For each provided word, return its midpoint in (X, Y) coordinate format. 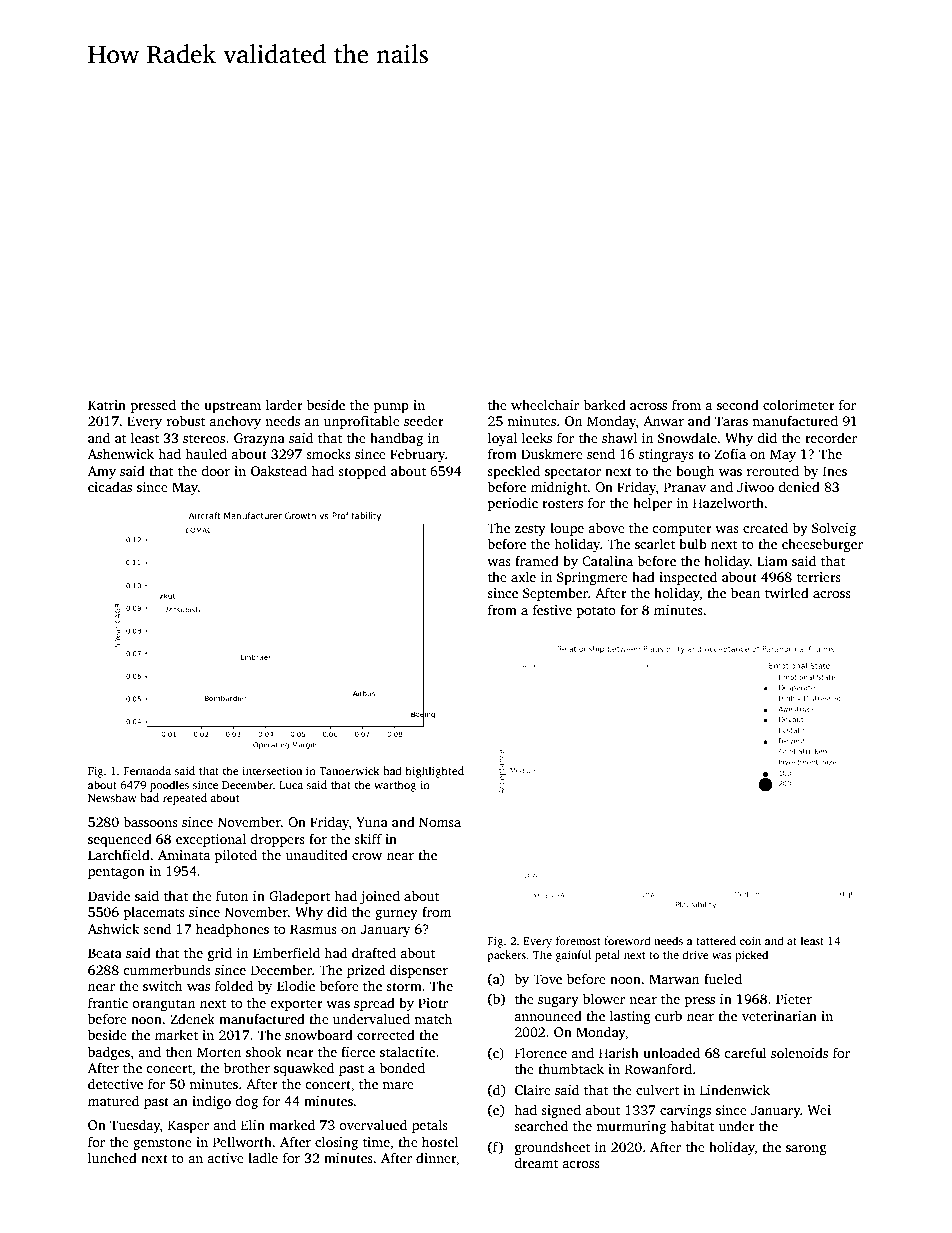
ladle (263, 1157)
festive (552, 609)
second (738, 404)
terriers (819, 577)
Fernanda (147, 770)
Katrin (107, 405)
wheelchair (545, 404)
